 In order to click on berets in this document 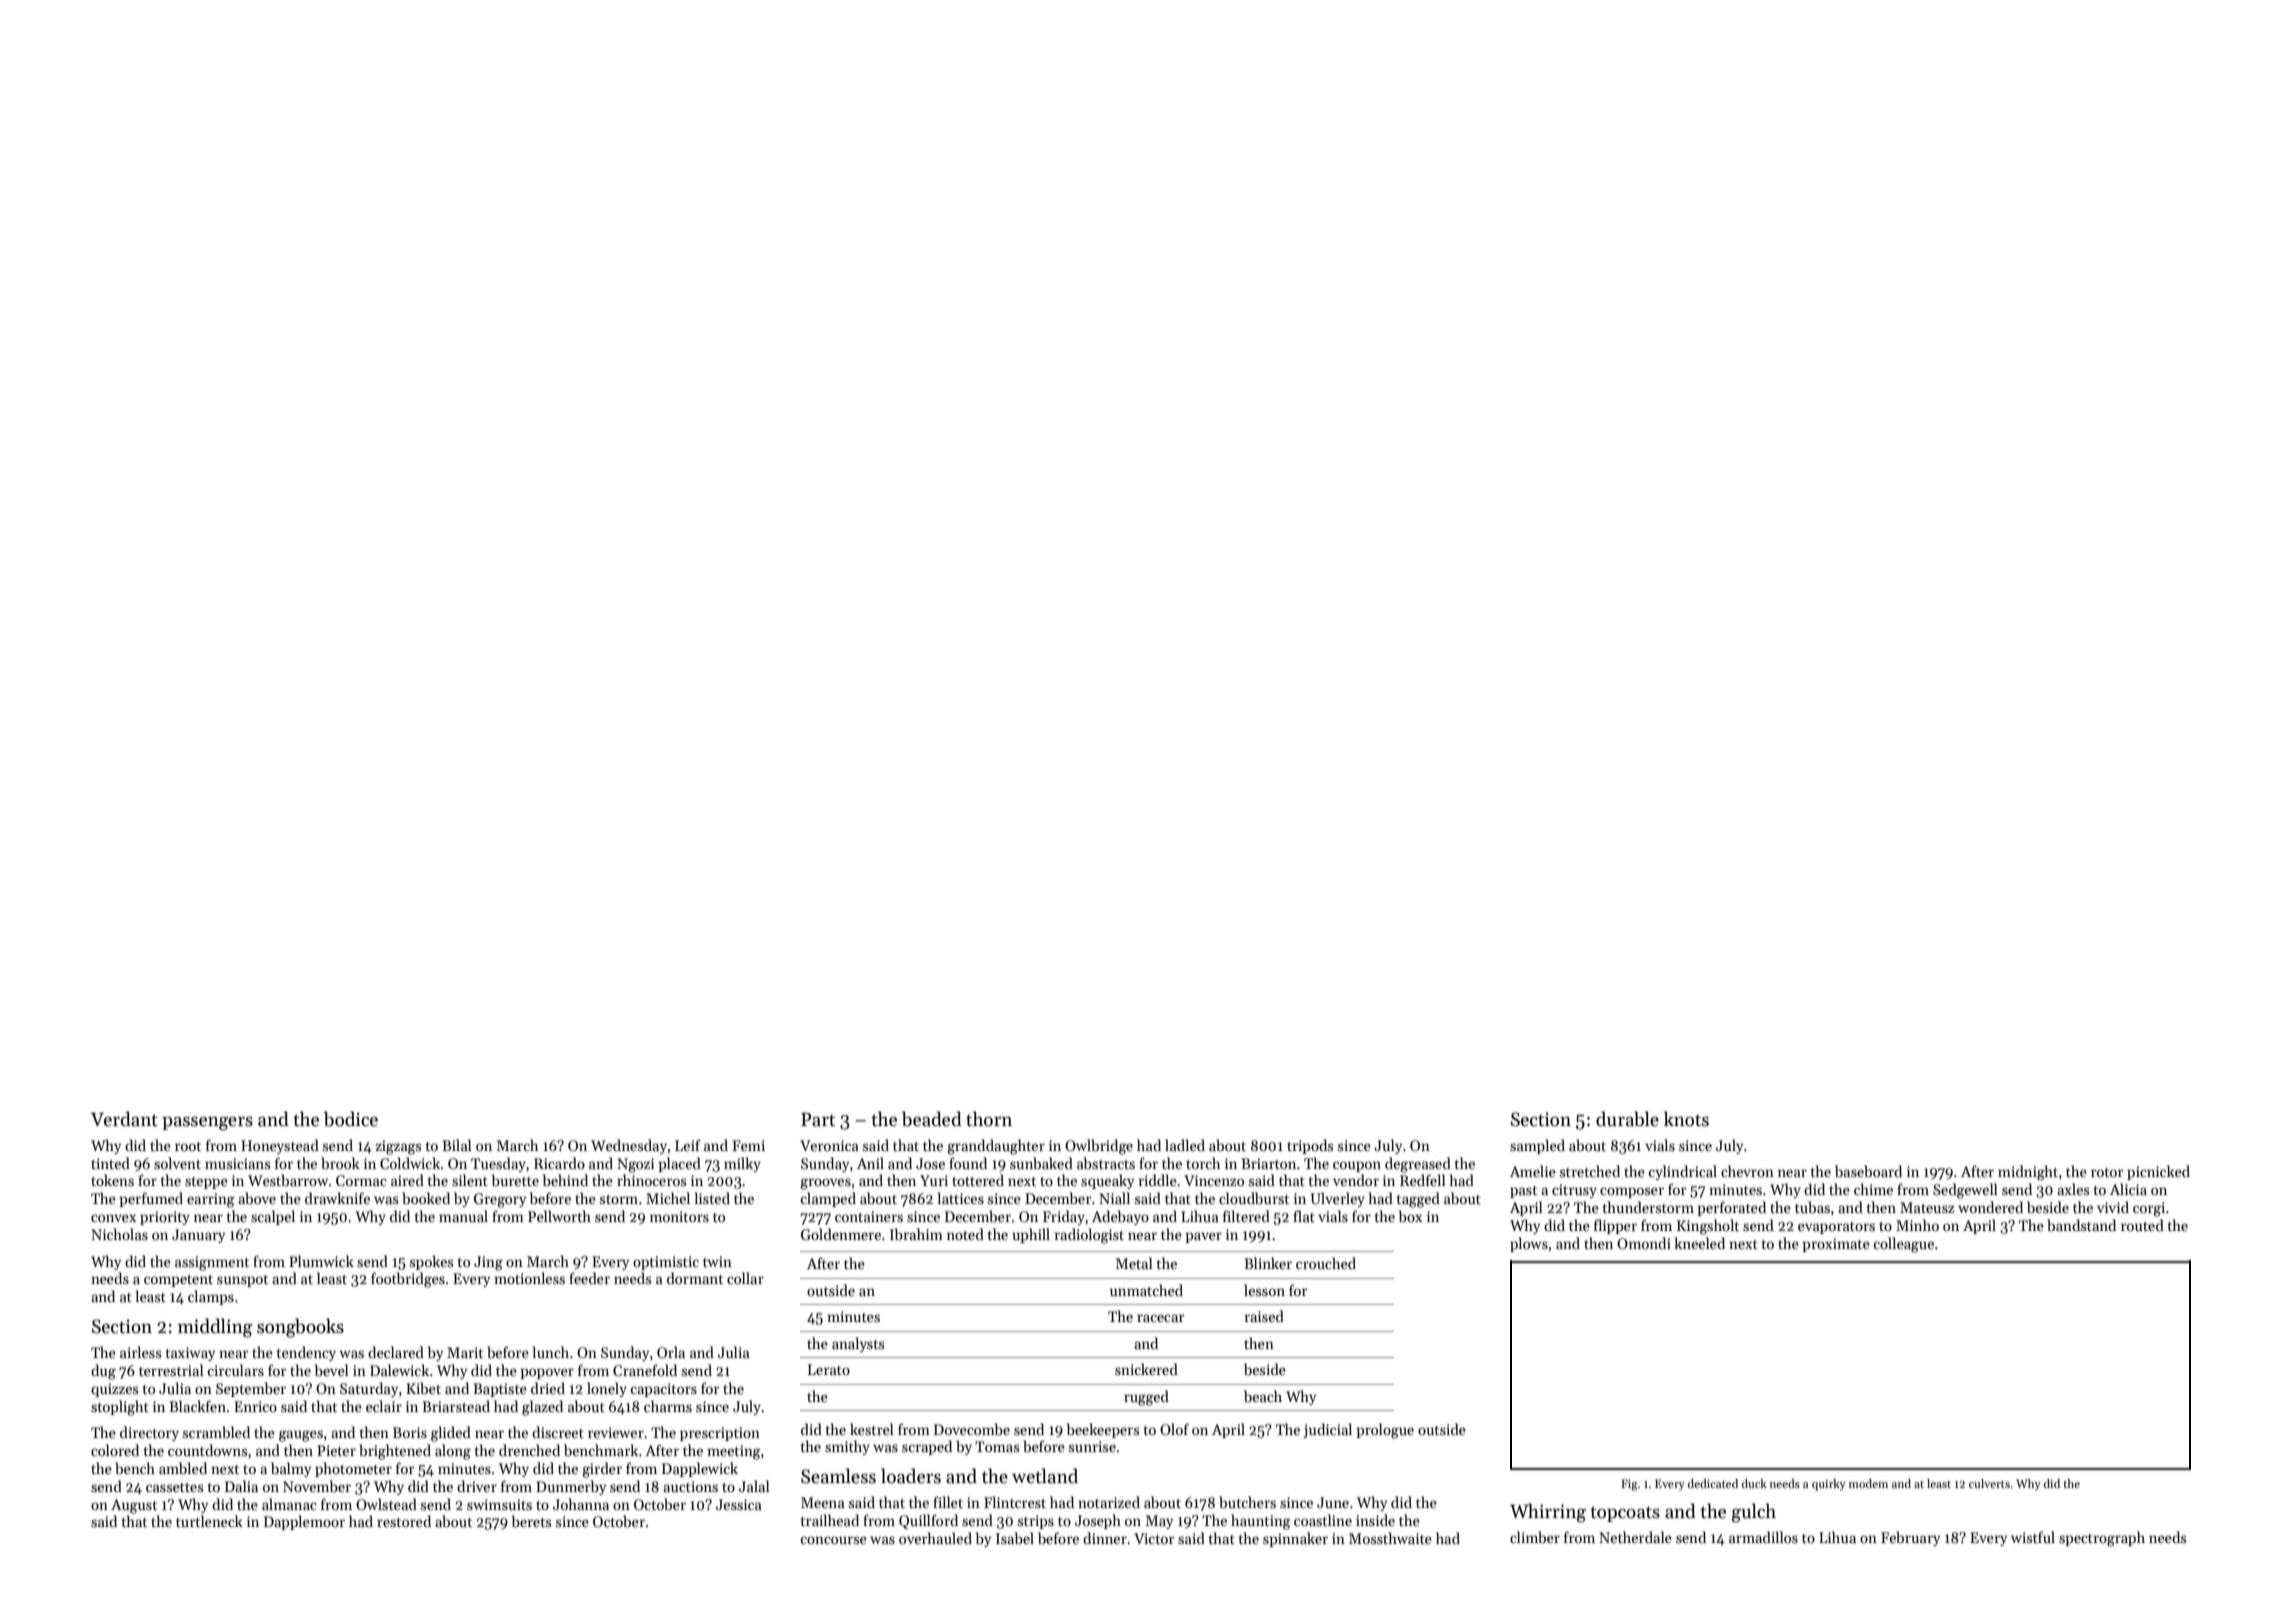, I will do `click(531, 1521)`.
